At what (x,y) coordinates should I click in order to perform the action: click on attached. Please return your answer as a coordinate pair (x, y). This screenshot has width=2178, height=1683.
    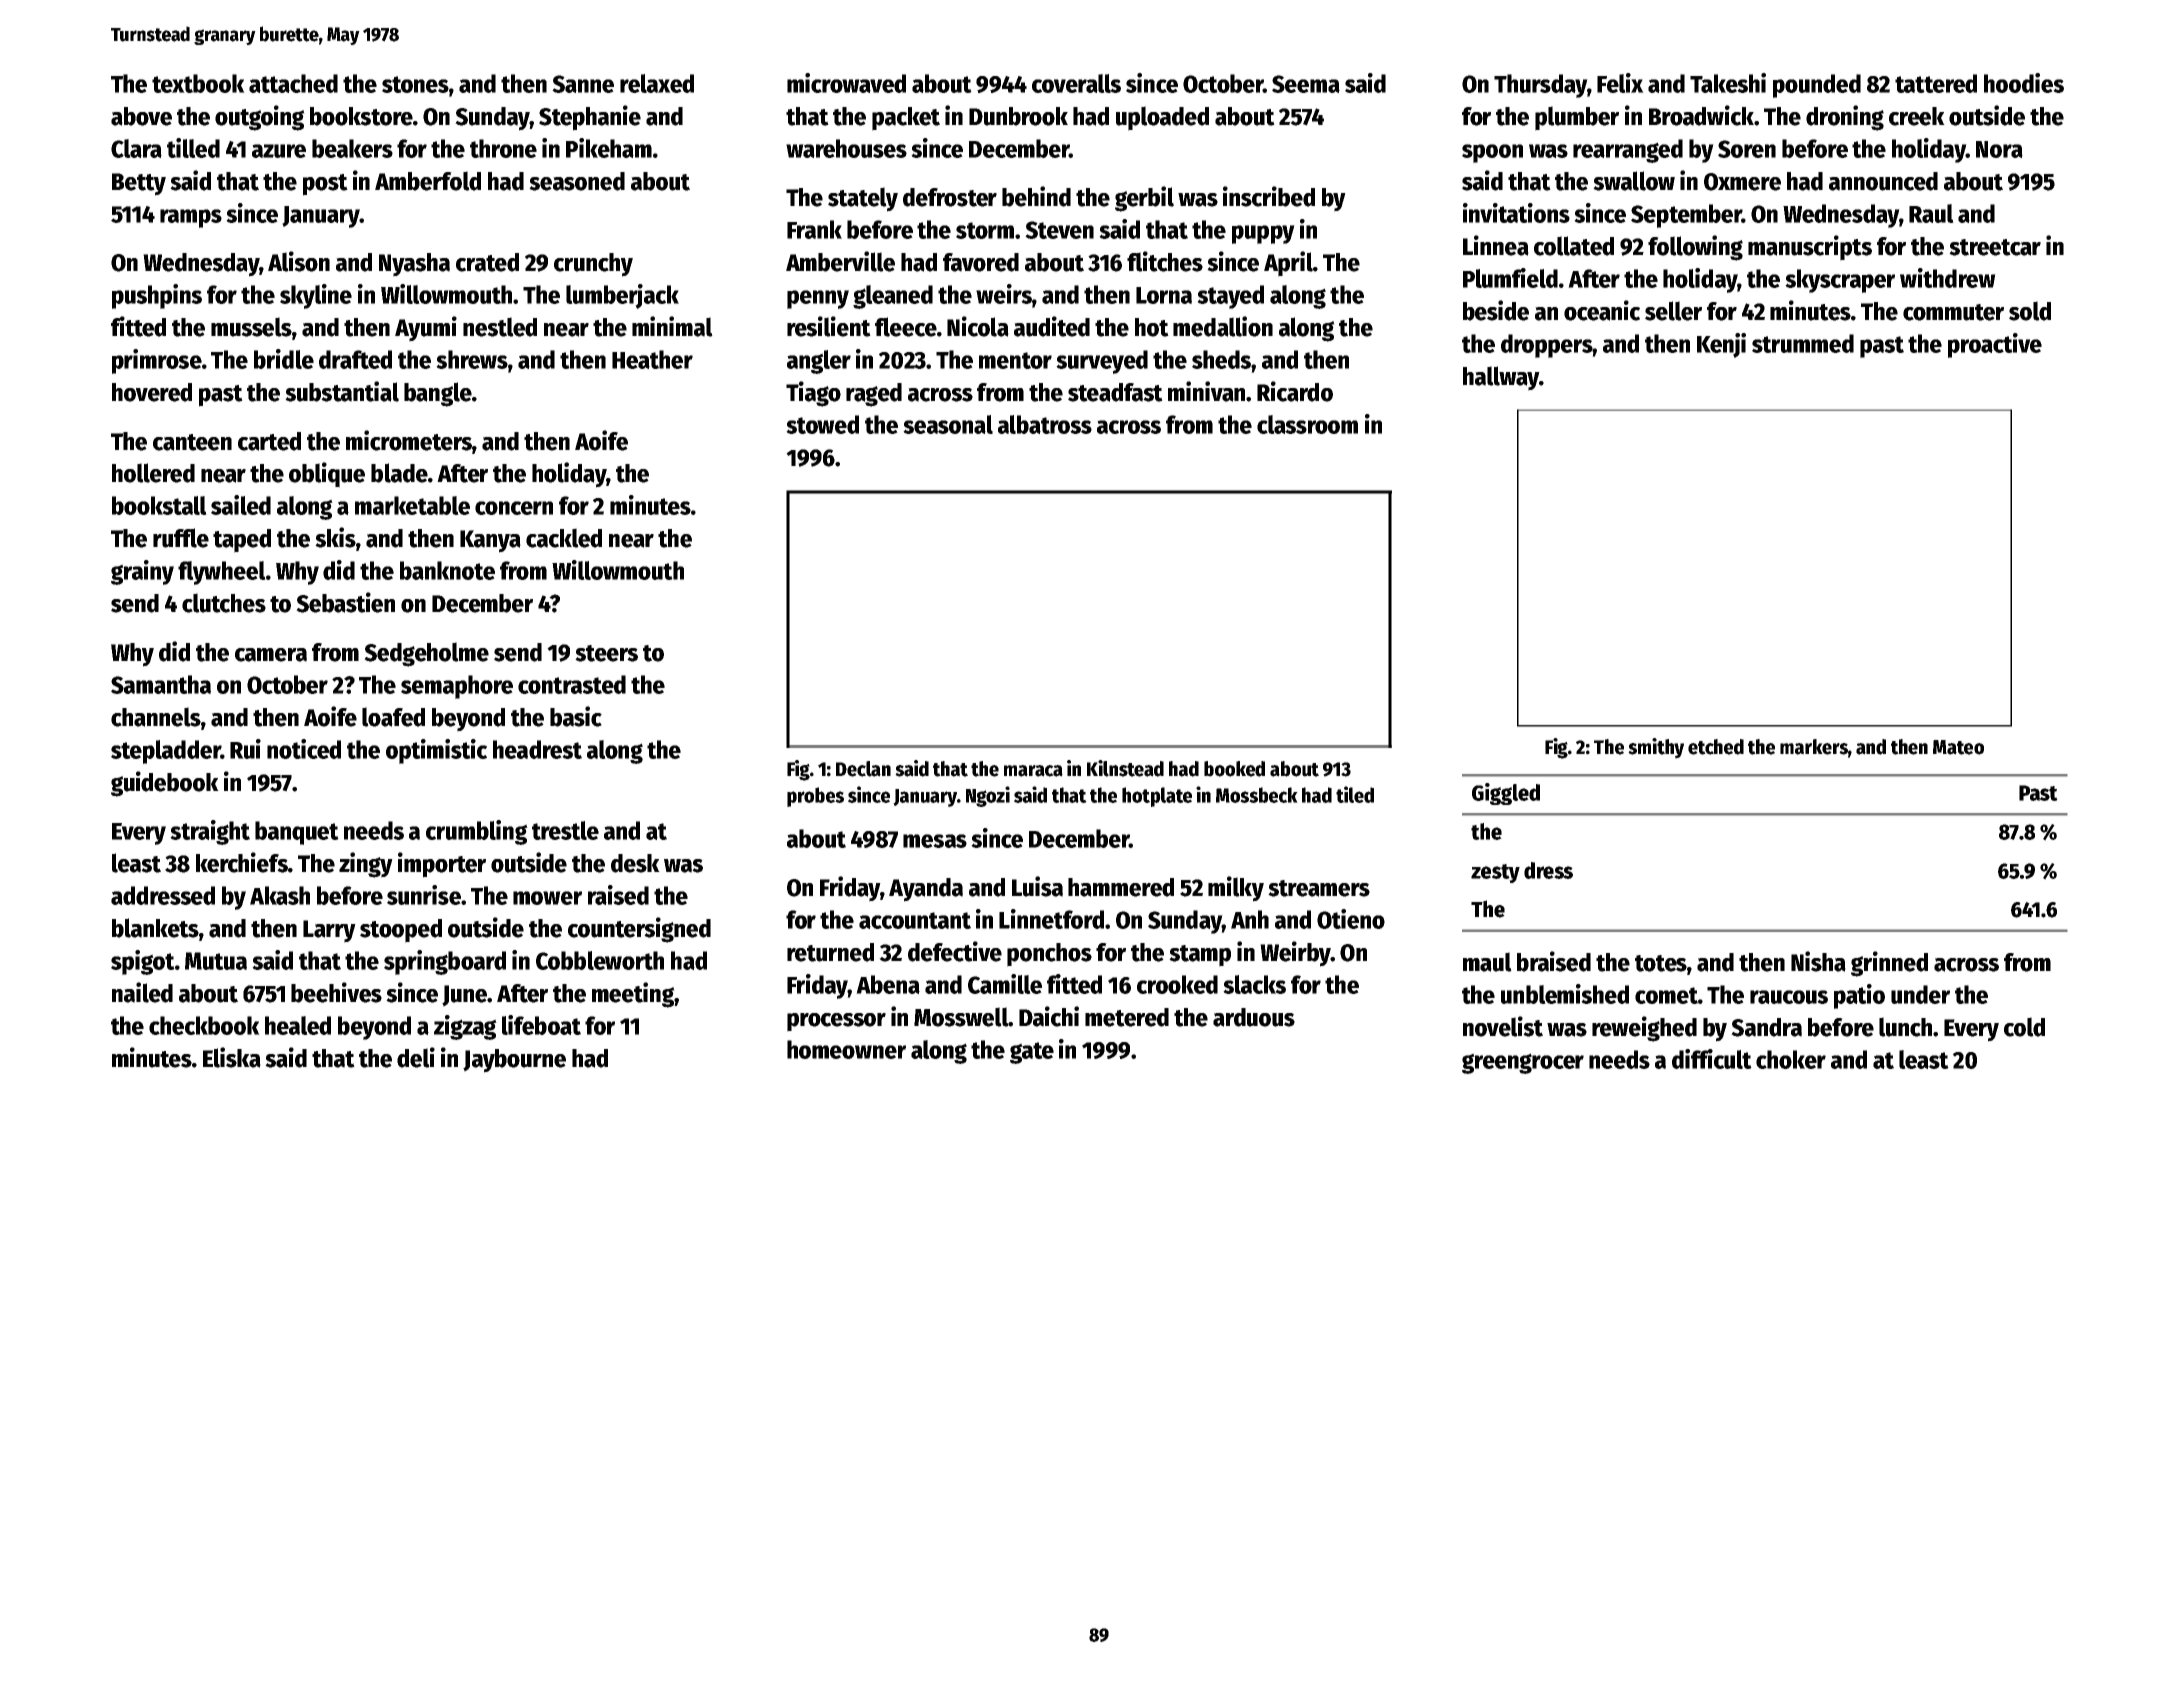
    Looking at the image, I should click on (293, 83).
